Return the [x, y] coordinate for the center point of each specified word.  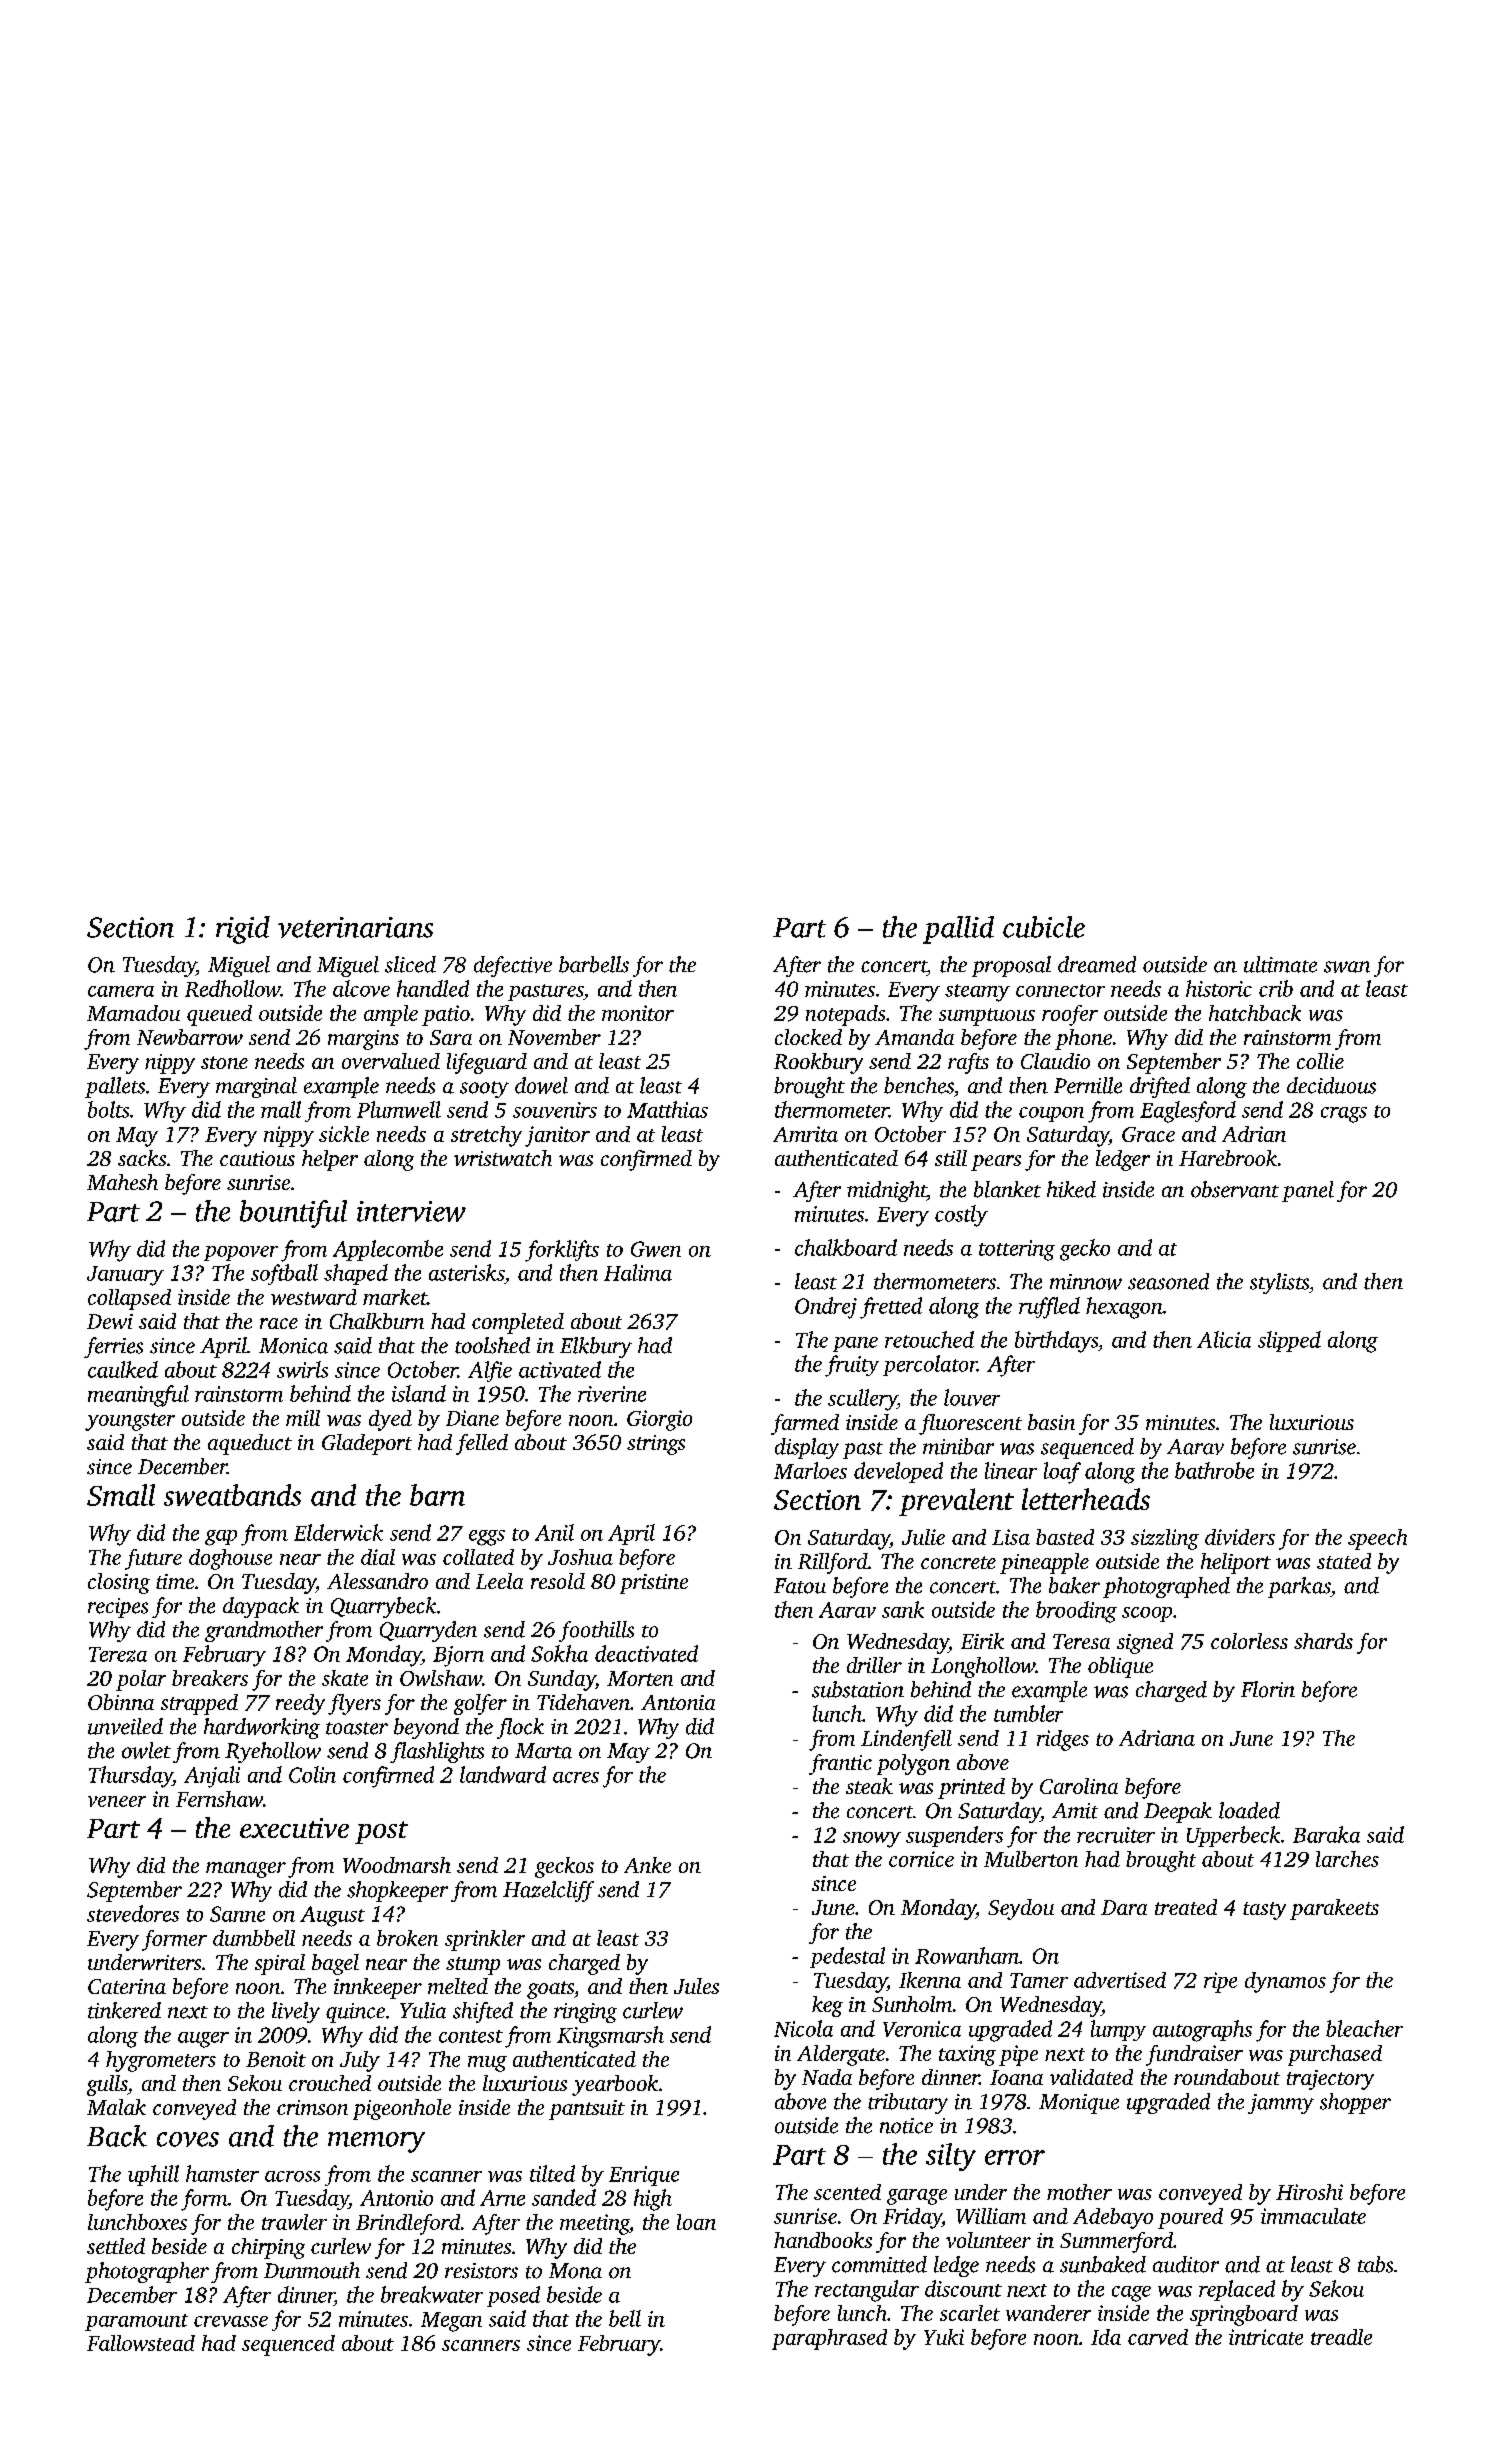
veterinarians [355, 927]
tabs [1375, 2264]
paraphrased [829, 2339]
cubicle [1044, 927]
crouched [330, 2083]
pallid [958, 930]
